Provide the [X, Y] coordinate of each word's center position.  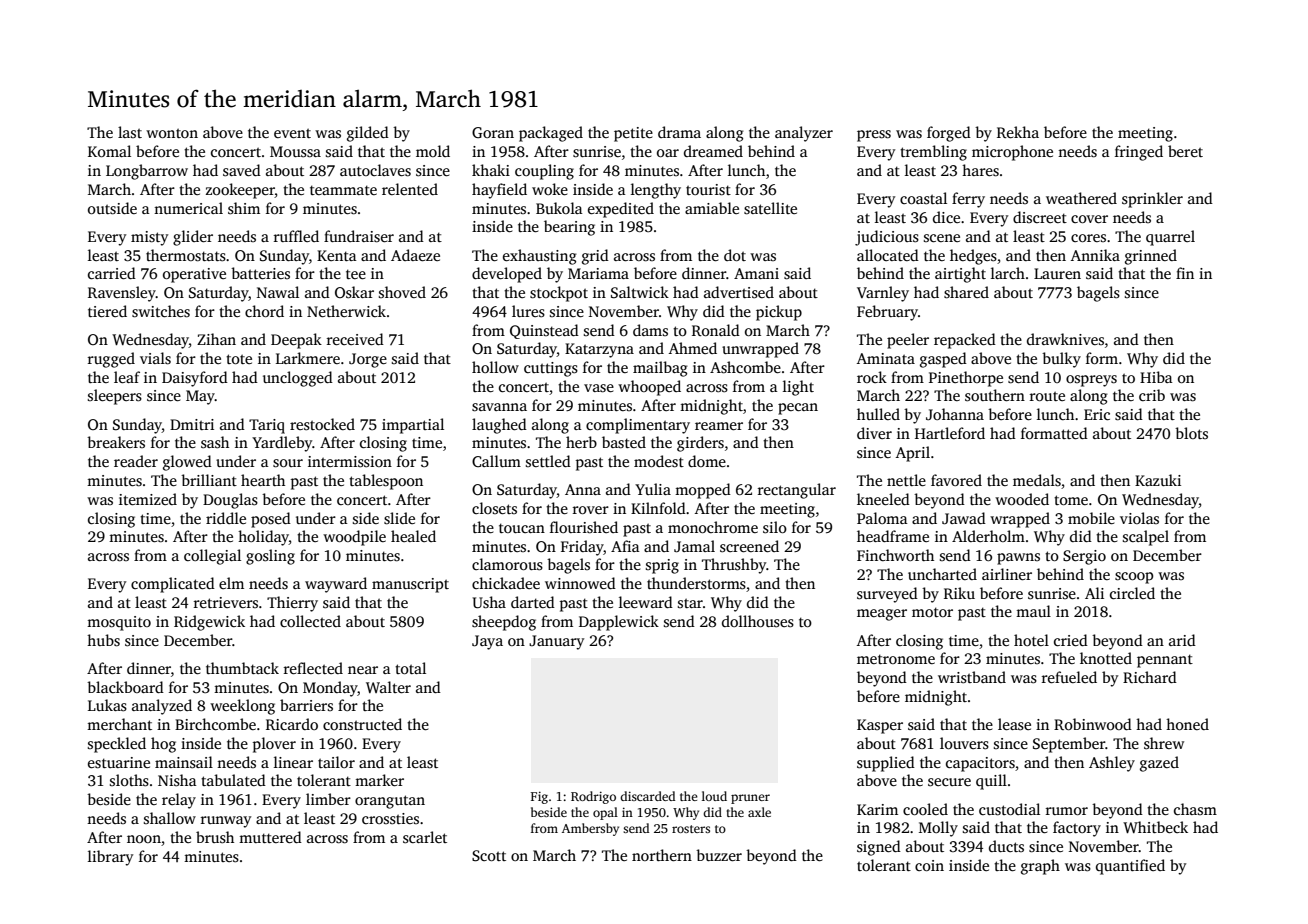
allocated [888, 255]
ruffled [296, 236]
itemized [148, 499]
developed [507, 275]
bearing [569, 228]
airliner [1007, 574]
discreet [1040, 217]
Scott [489, 856]
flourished [584, 527]
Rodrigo [593, 797]
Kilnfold [658, 508]
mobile [1091, 518]
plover [274, 745]
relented [410, 189]
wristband [972, 677]
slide [399, 518]
